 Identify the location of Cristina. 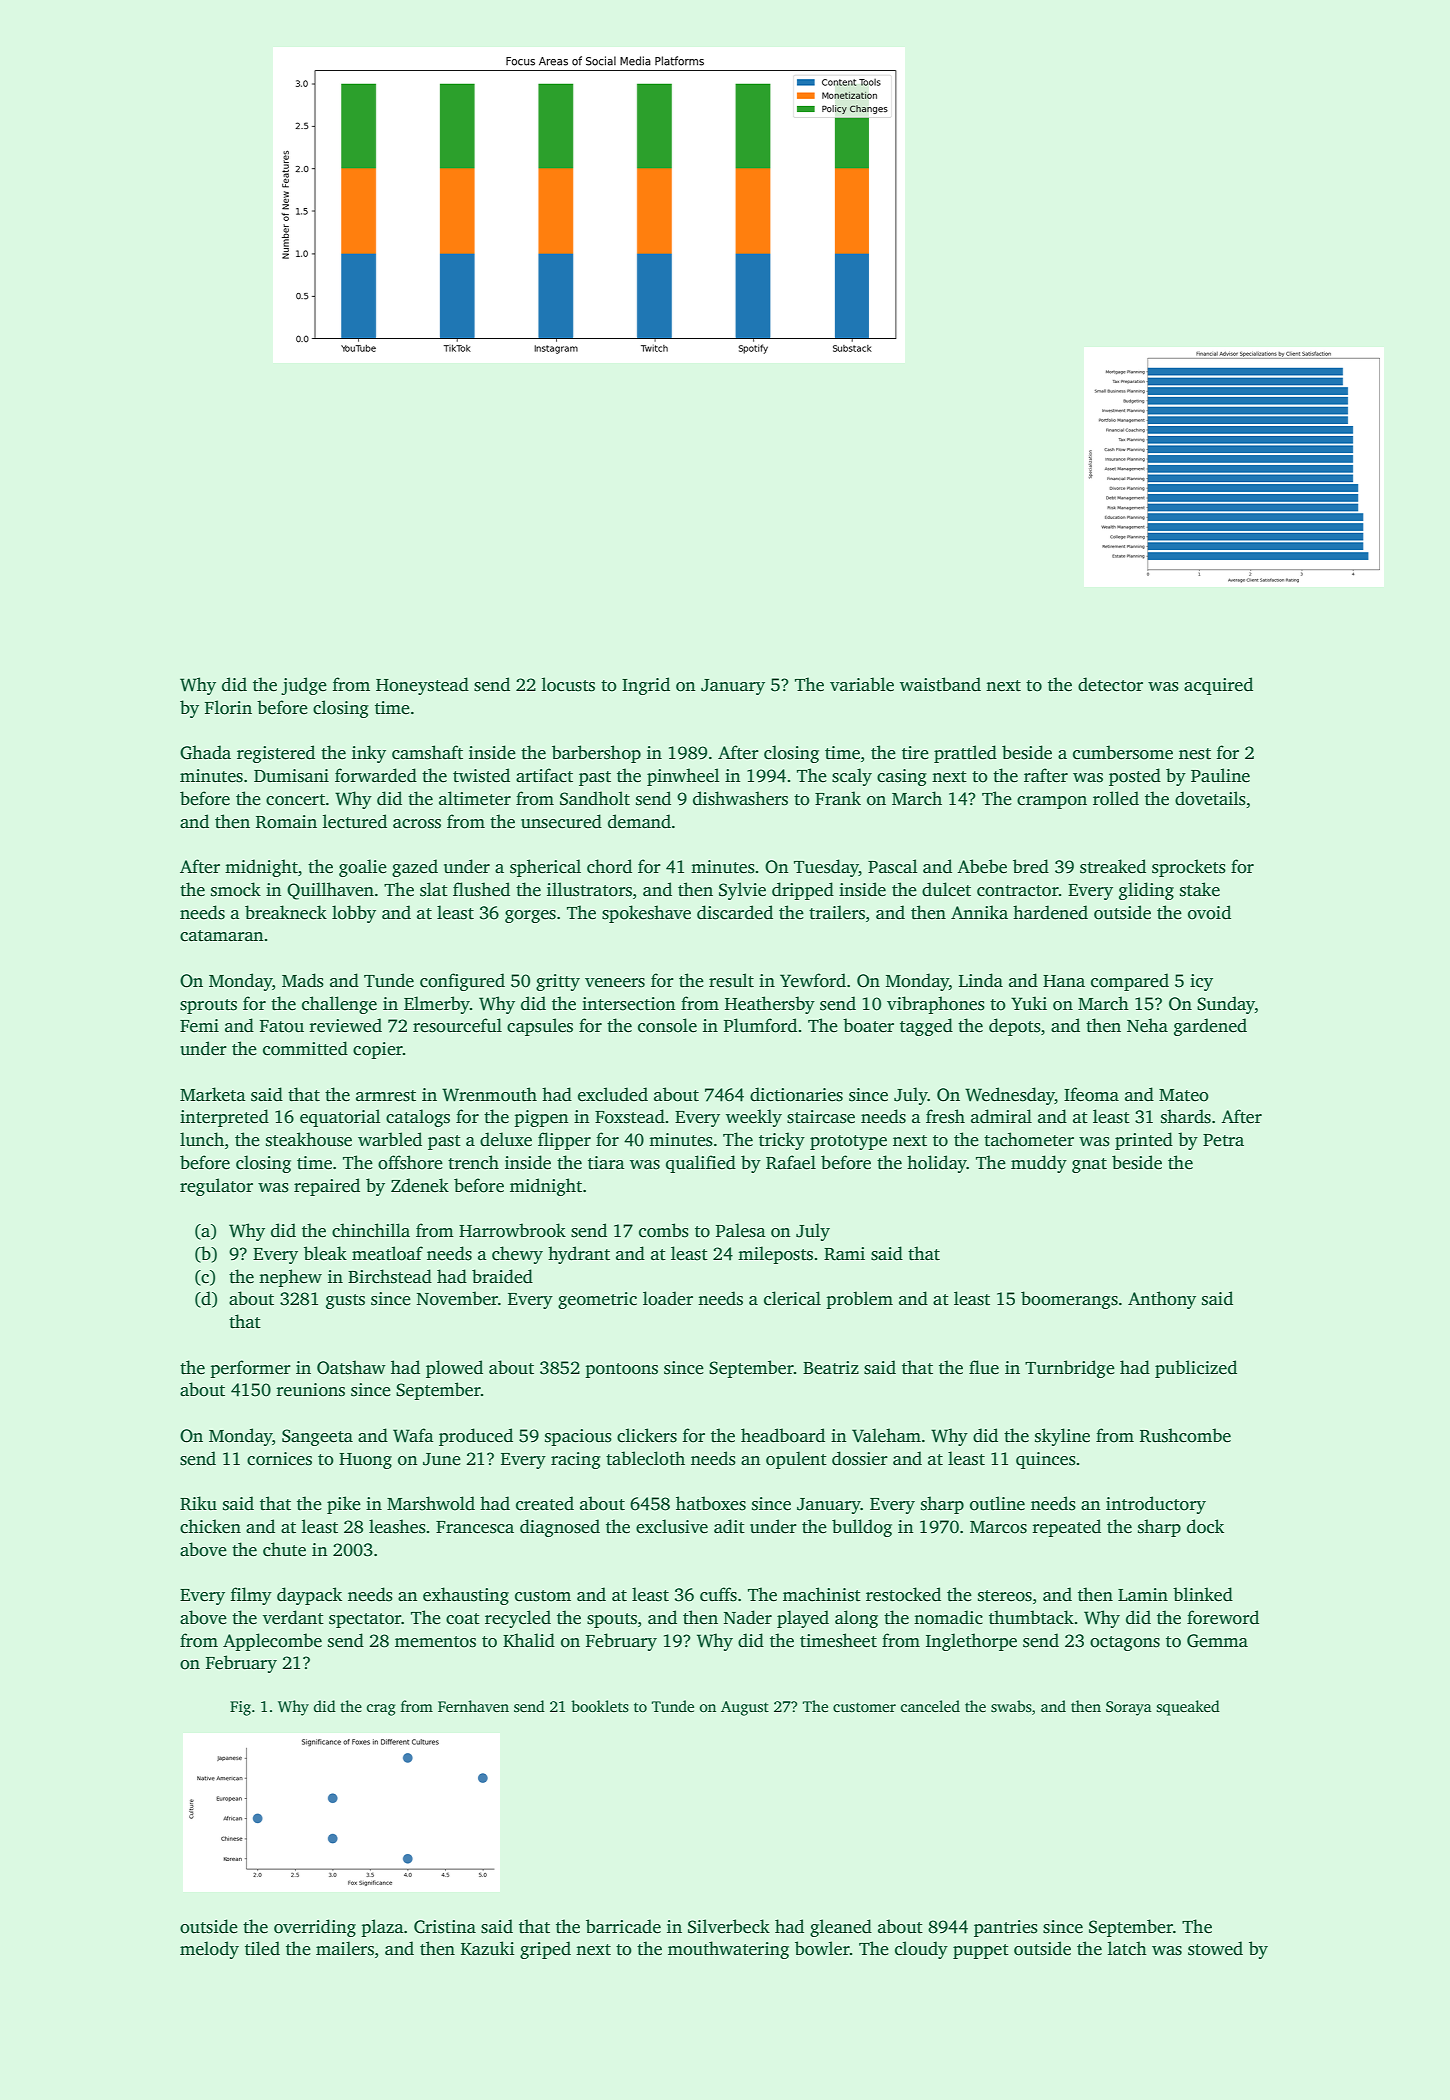
(445, 1927).
